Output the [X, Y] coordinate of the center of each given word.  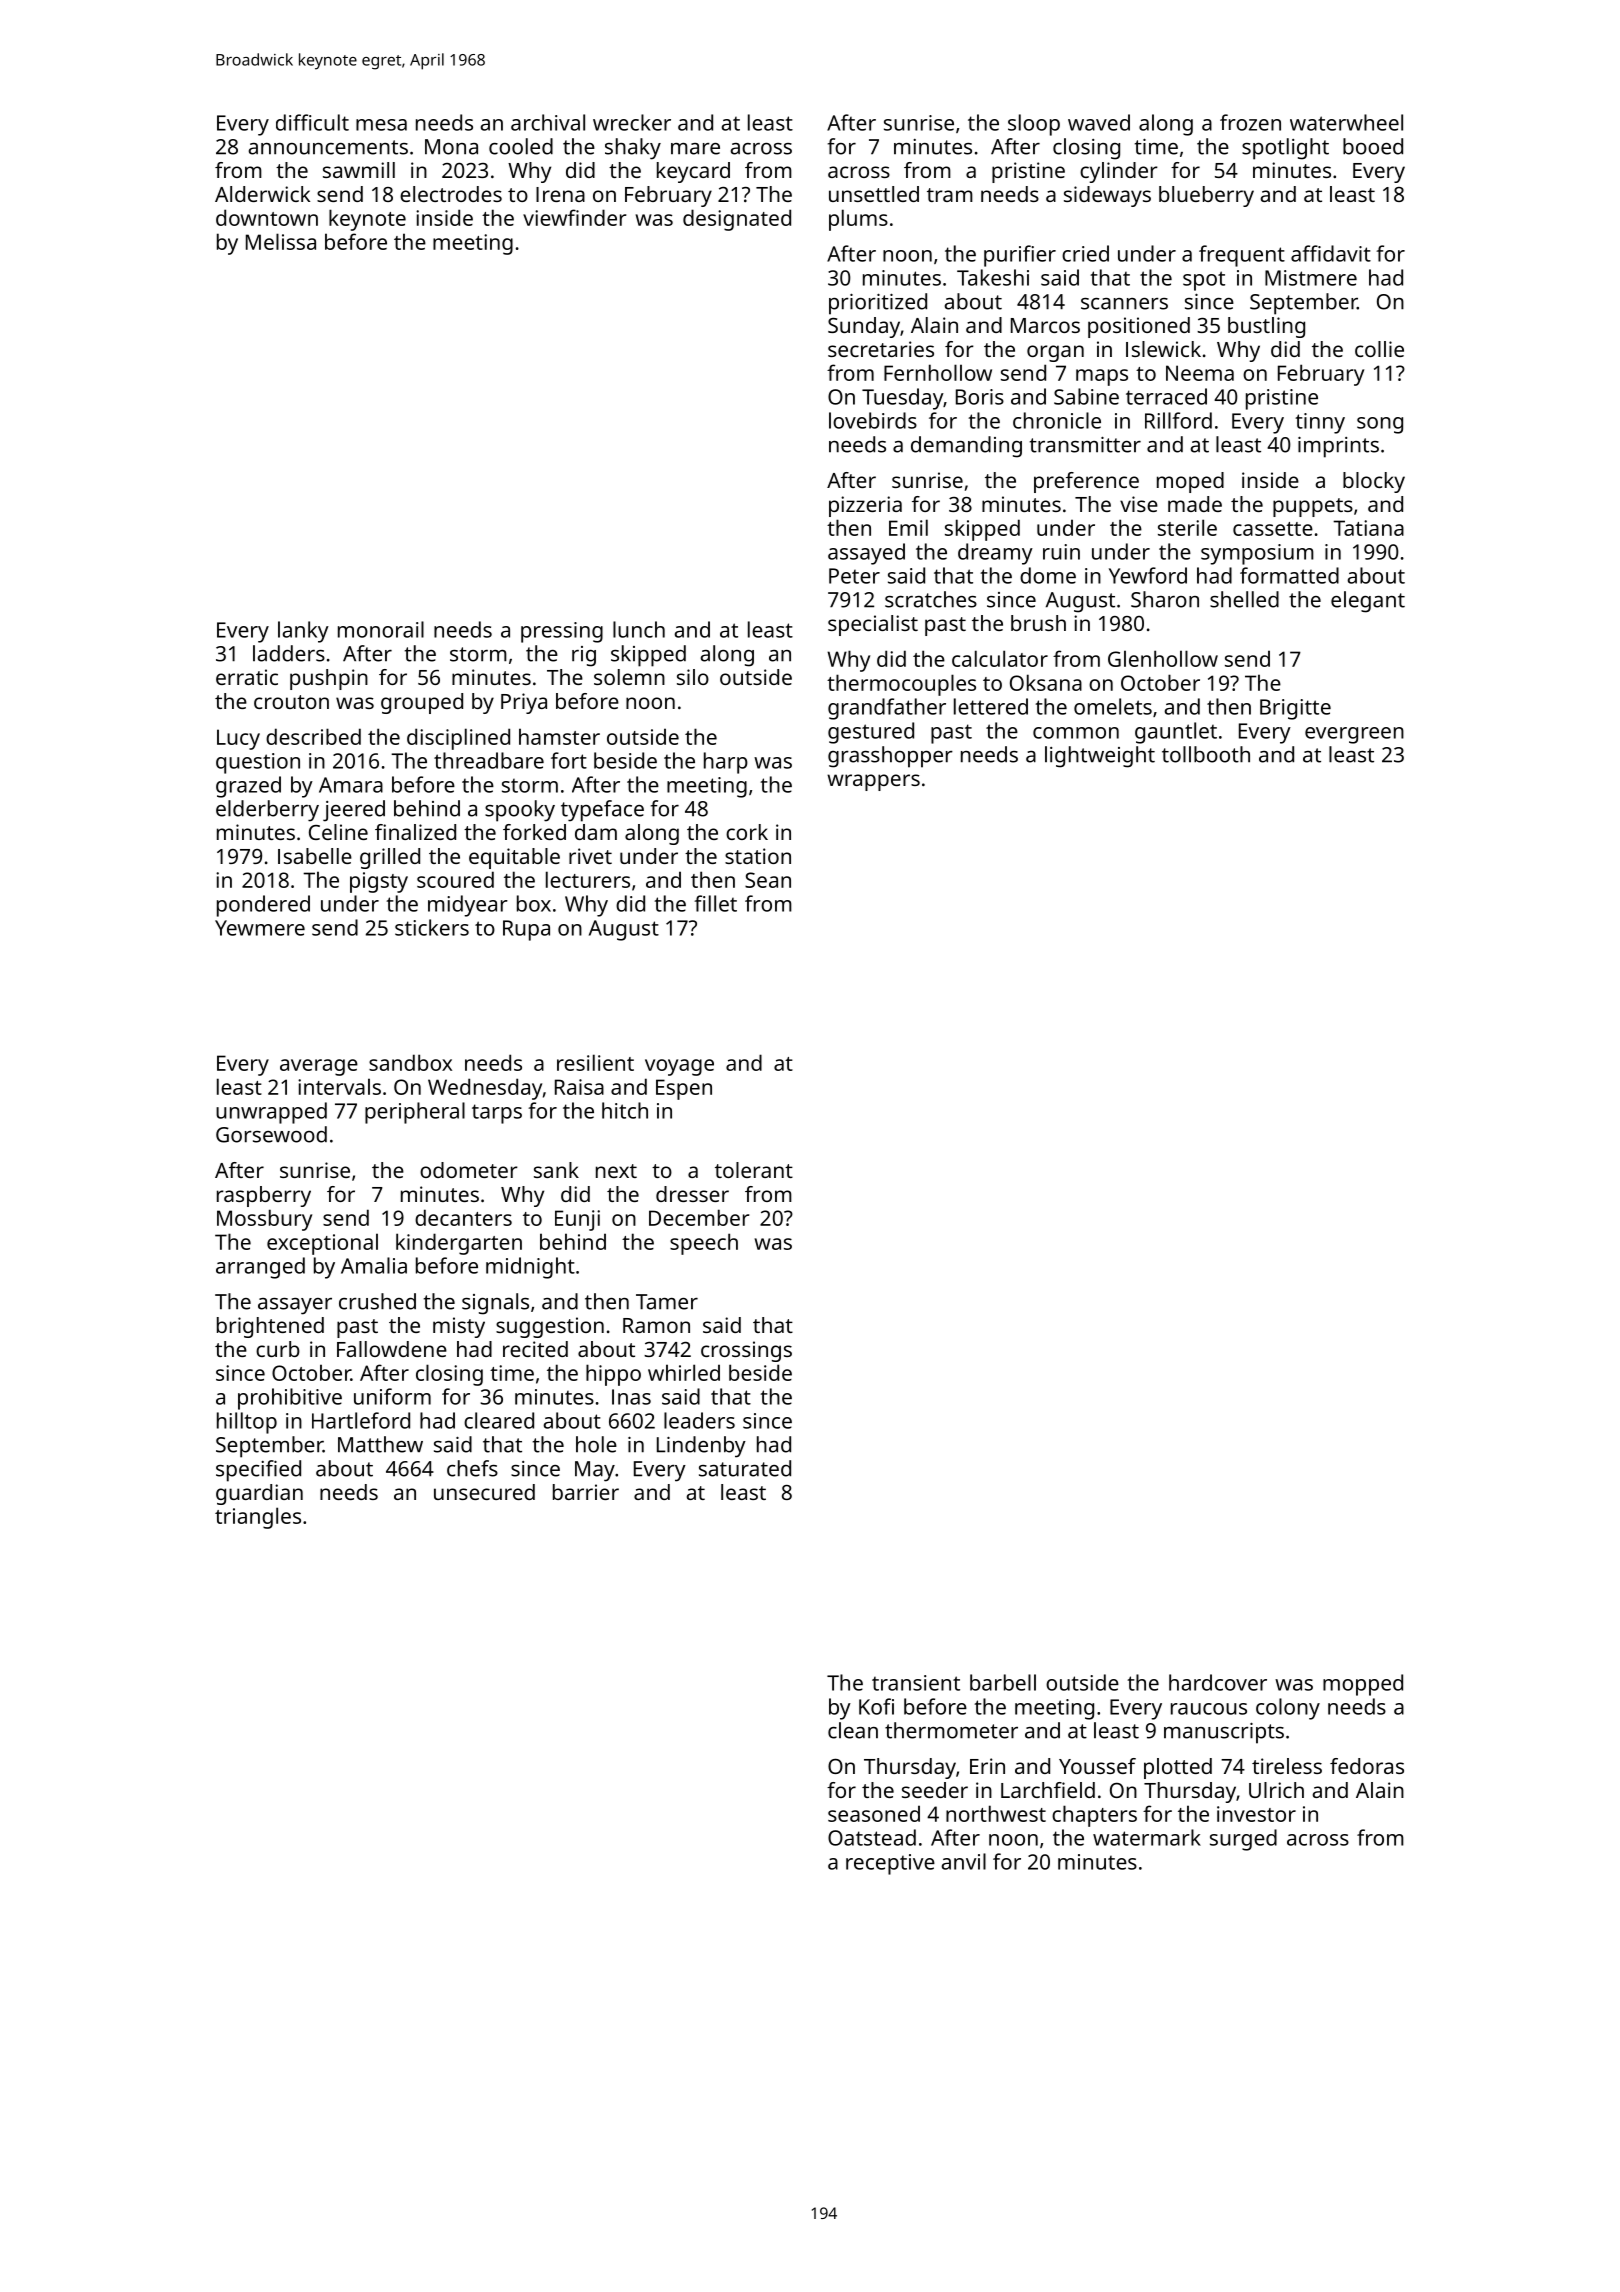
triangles [258, 1518]
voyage [679, 1067]
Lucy [238, 739]
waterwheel [1346, 122]
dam [596, 832]
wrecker [632, 122]
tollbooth [1206, 754]
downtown [267, 217]
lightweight [1100, 757]
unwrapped [271, 1113]
